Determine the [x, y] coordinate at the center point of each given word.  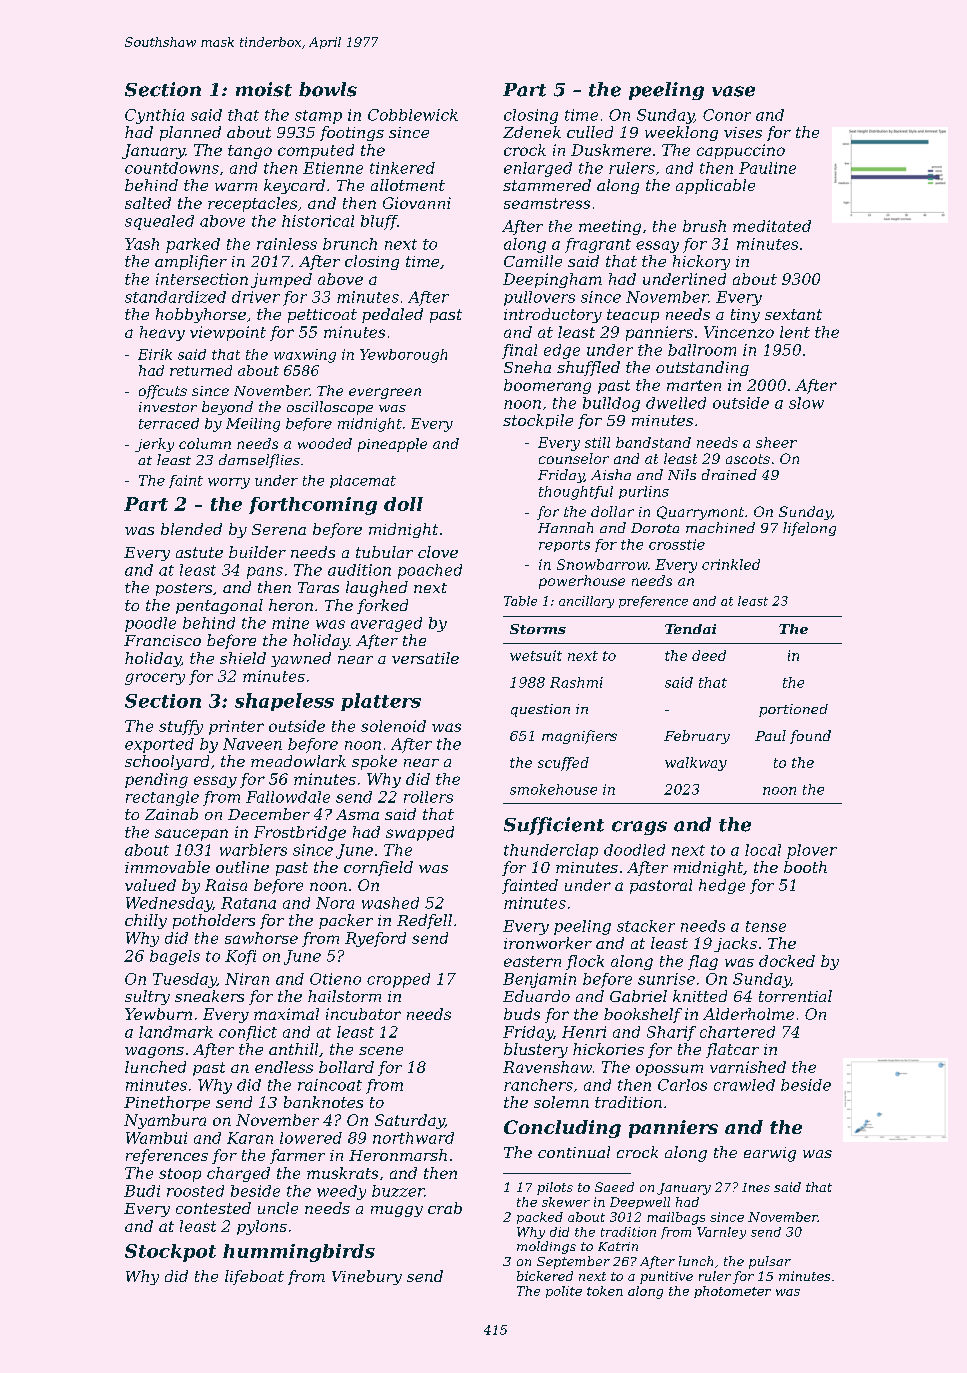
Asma [357, 814]
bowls [328, 89]
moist [264, 89]
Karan [250, 1138]
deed [709, 655]
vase [733, 91]
